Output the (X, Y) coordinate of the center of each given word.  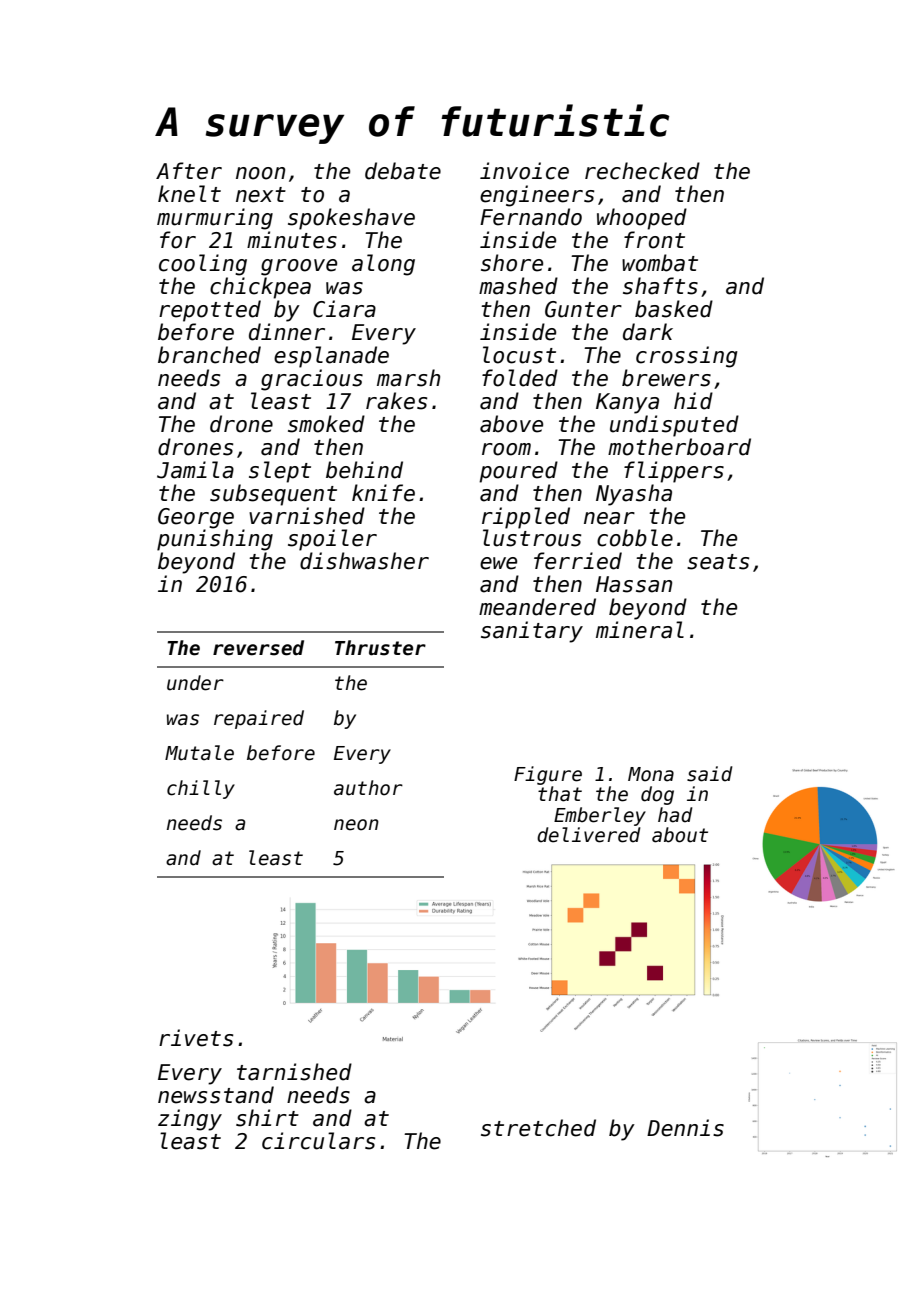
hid (693, 401)
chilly (201, 789)
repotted (210, 311)
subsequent (273, 495)
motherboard (679, 447)
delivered (588, 835)
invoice (524, 171)
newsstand (216, 1095)
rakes (396, 401)
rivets (196, 1038)
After (189, 171)
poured (518, 472)
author (368, 788)
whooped (642, 219)
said (709, 774)
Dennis (685, 1128)
